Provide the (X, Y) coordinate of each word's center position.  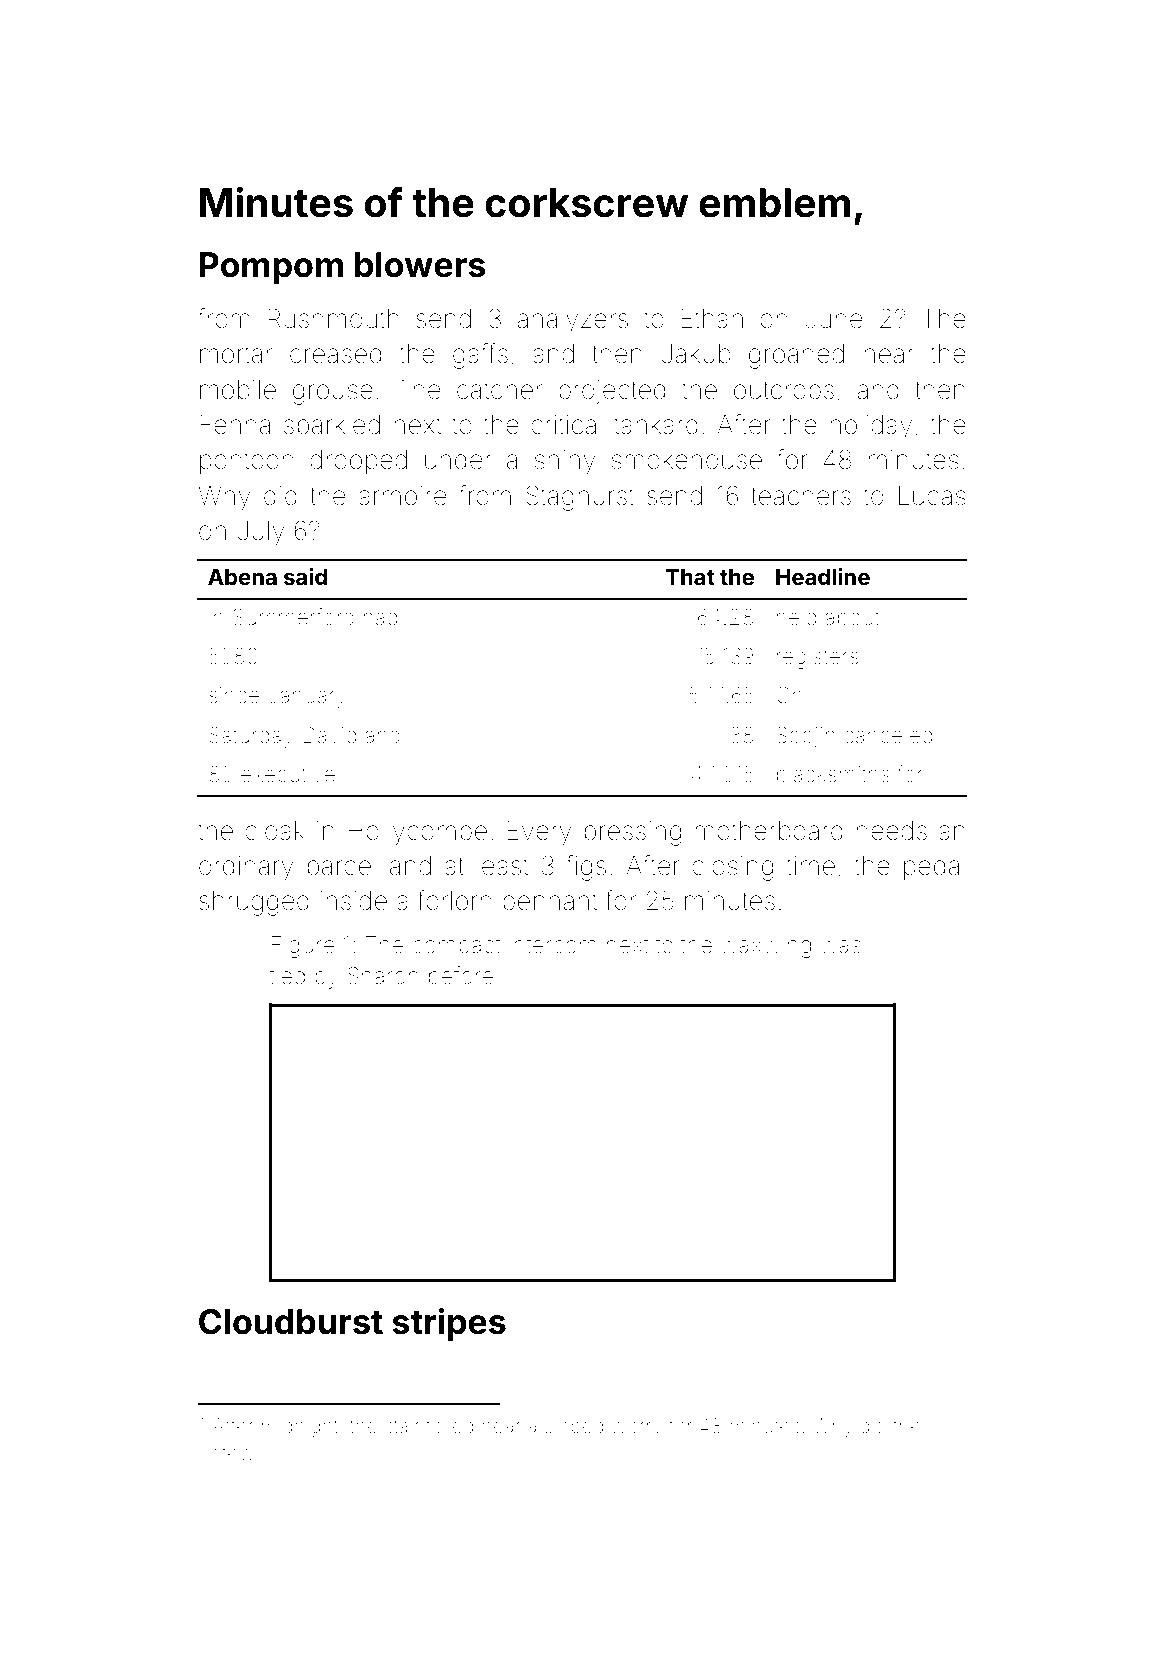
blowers (420, 265)
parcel (342, 868)
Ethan (712, 319)
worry (636, 1429)
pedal (934, 868)
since (234, 695)
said (305, 576)
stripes (449, 1324)
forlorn (455, 900)
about (852, 617)
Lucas (932, 496)
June (833, 319)
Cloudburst (291, 1322)
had (380, 617)
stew (233, 1453)
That (690, 577)
